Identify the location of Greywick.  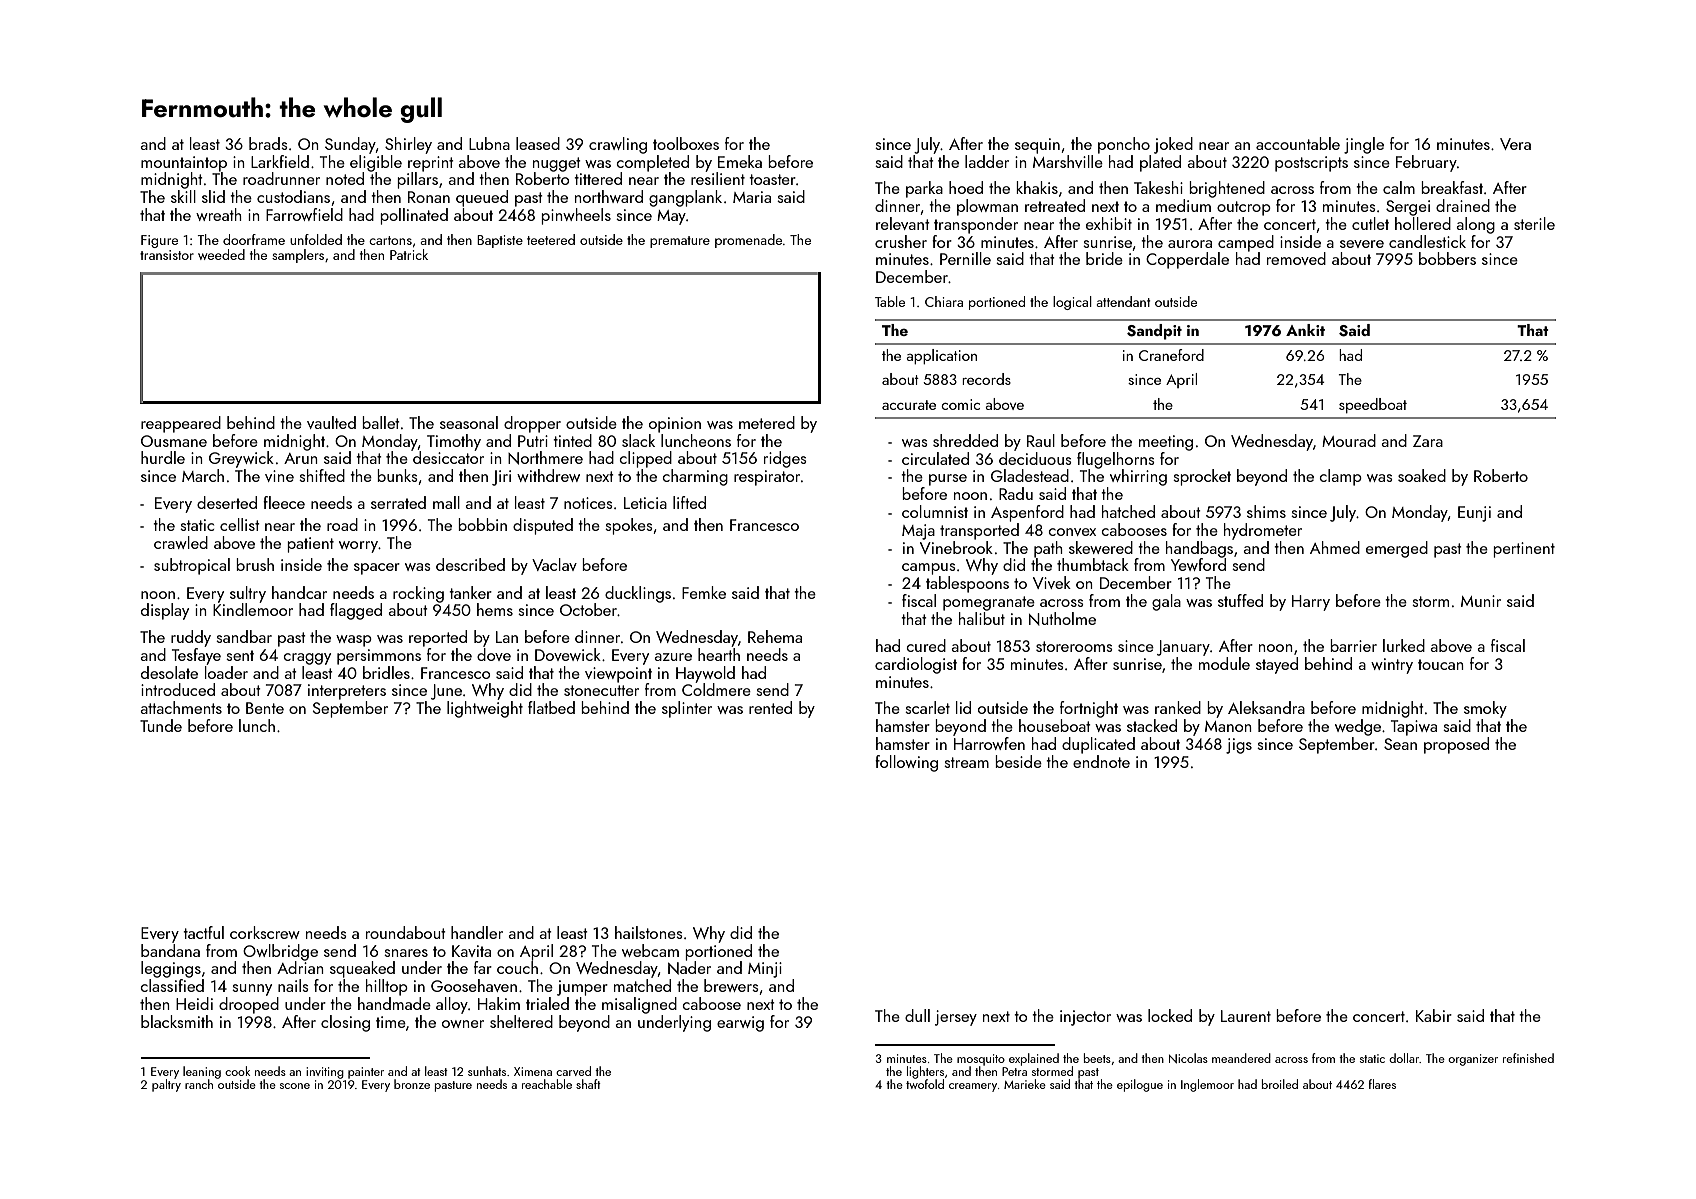
(241, 459).
